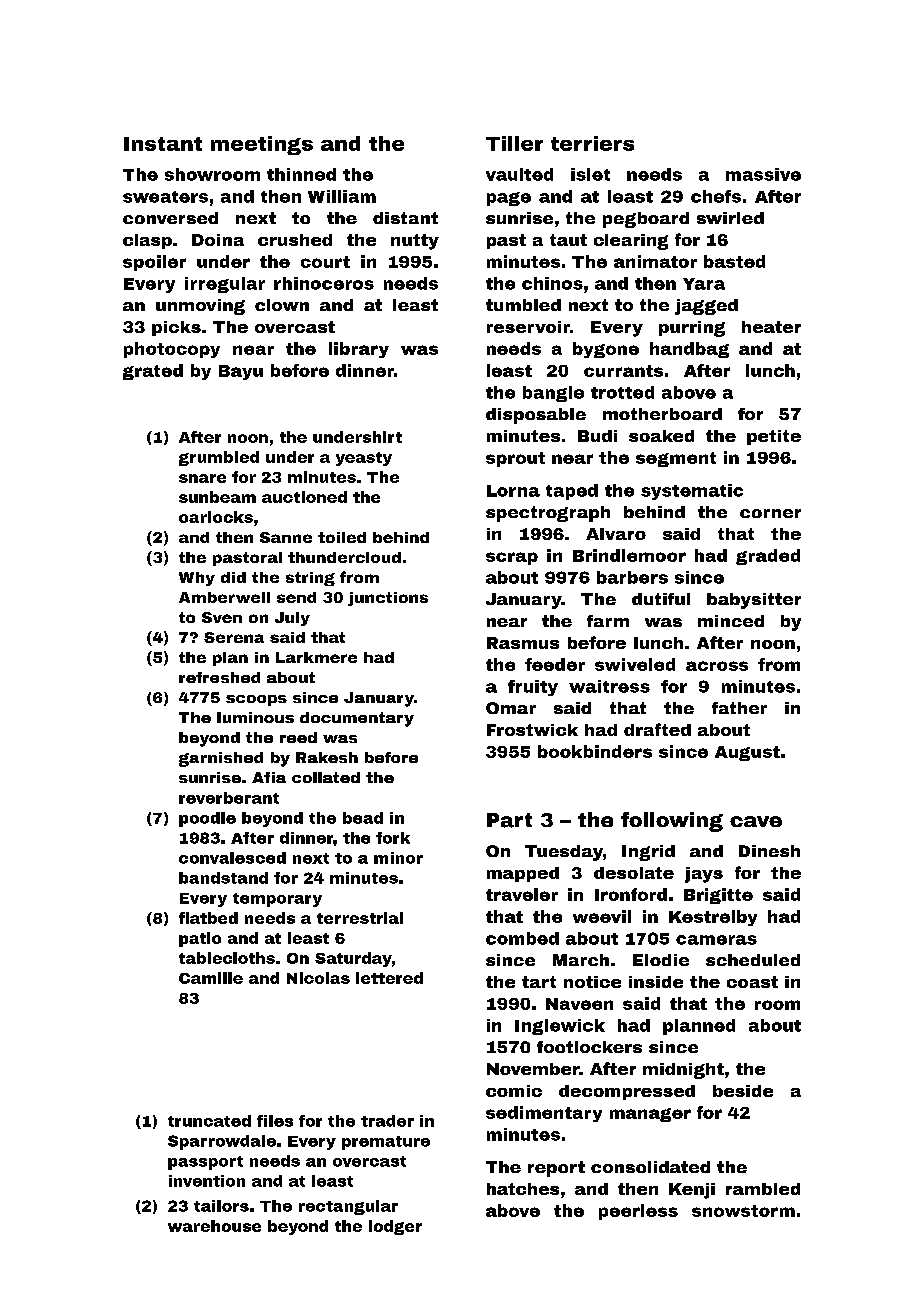 Image resolution: width=924 pixels, height=1314 pixels. I want to click on corner, so click(770, 513).
